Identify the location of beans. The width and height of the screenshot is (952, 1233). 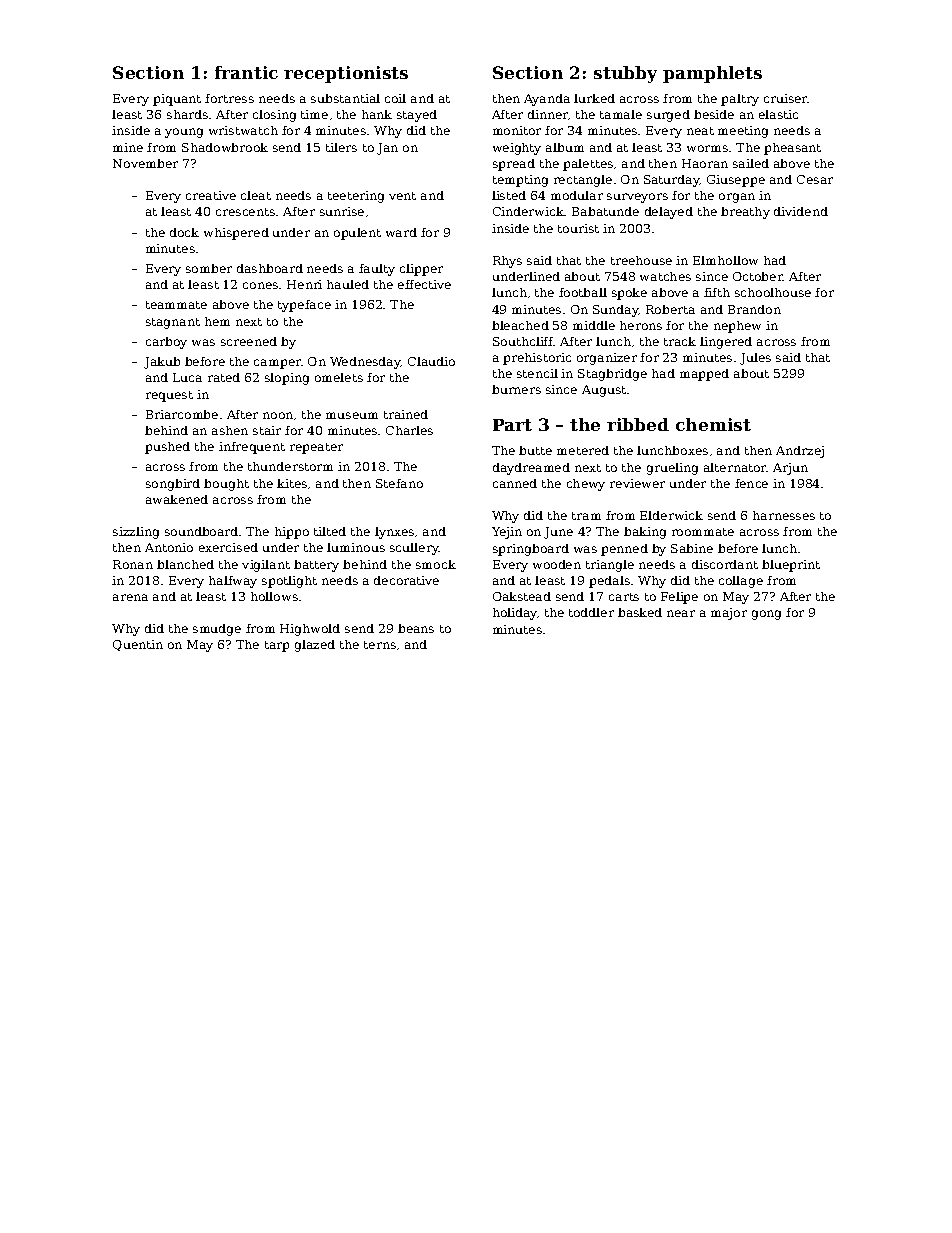
(416, 628).
